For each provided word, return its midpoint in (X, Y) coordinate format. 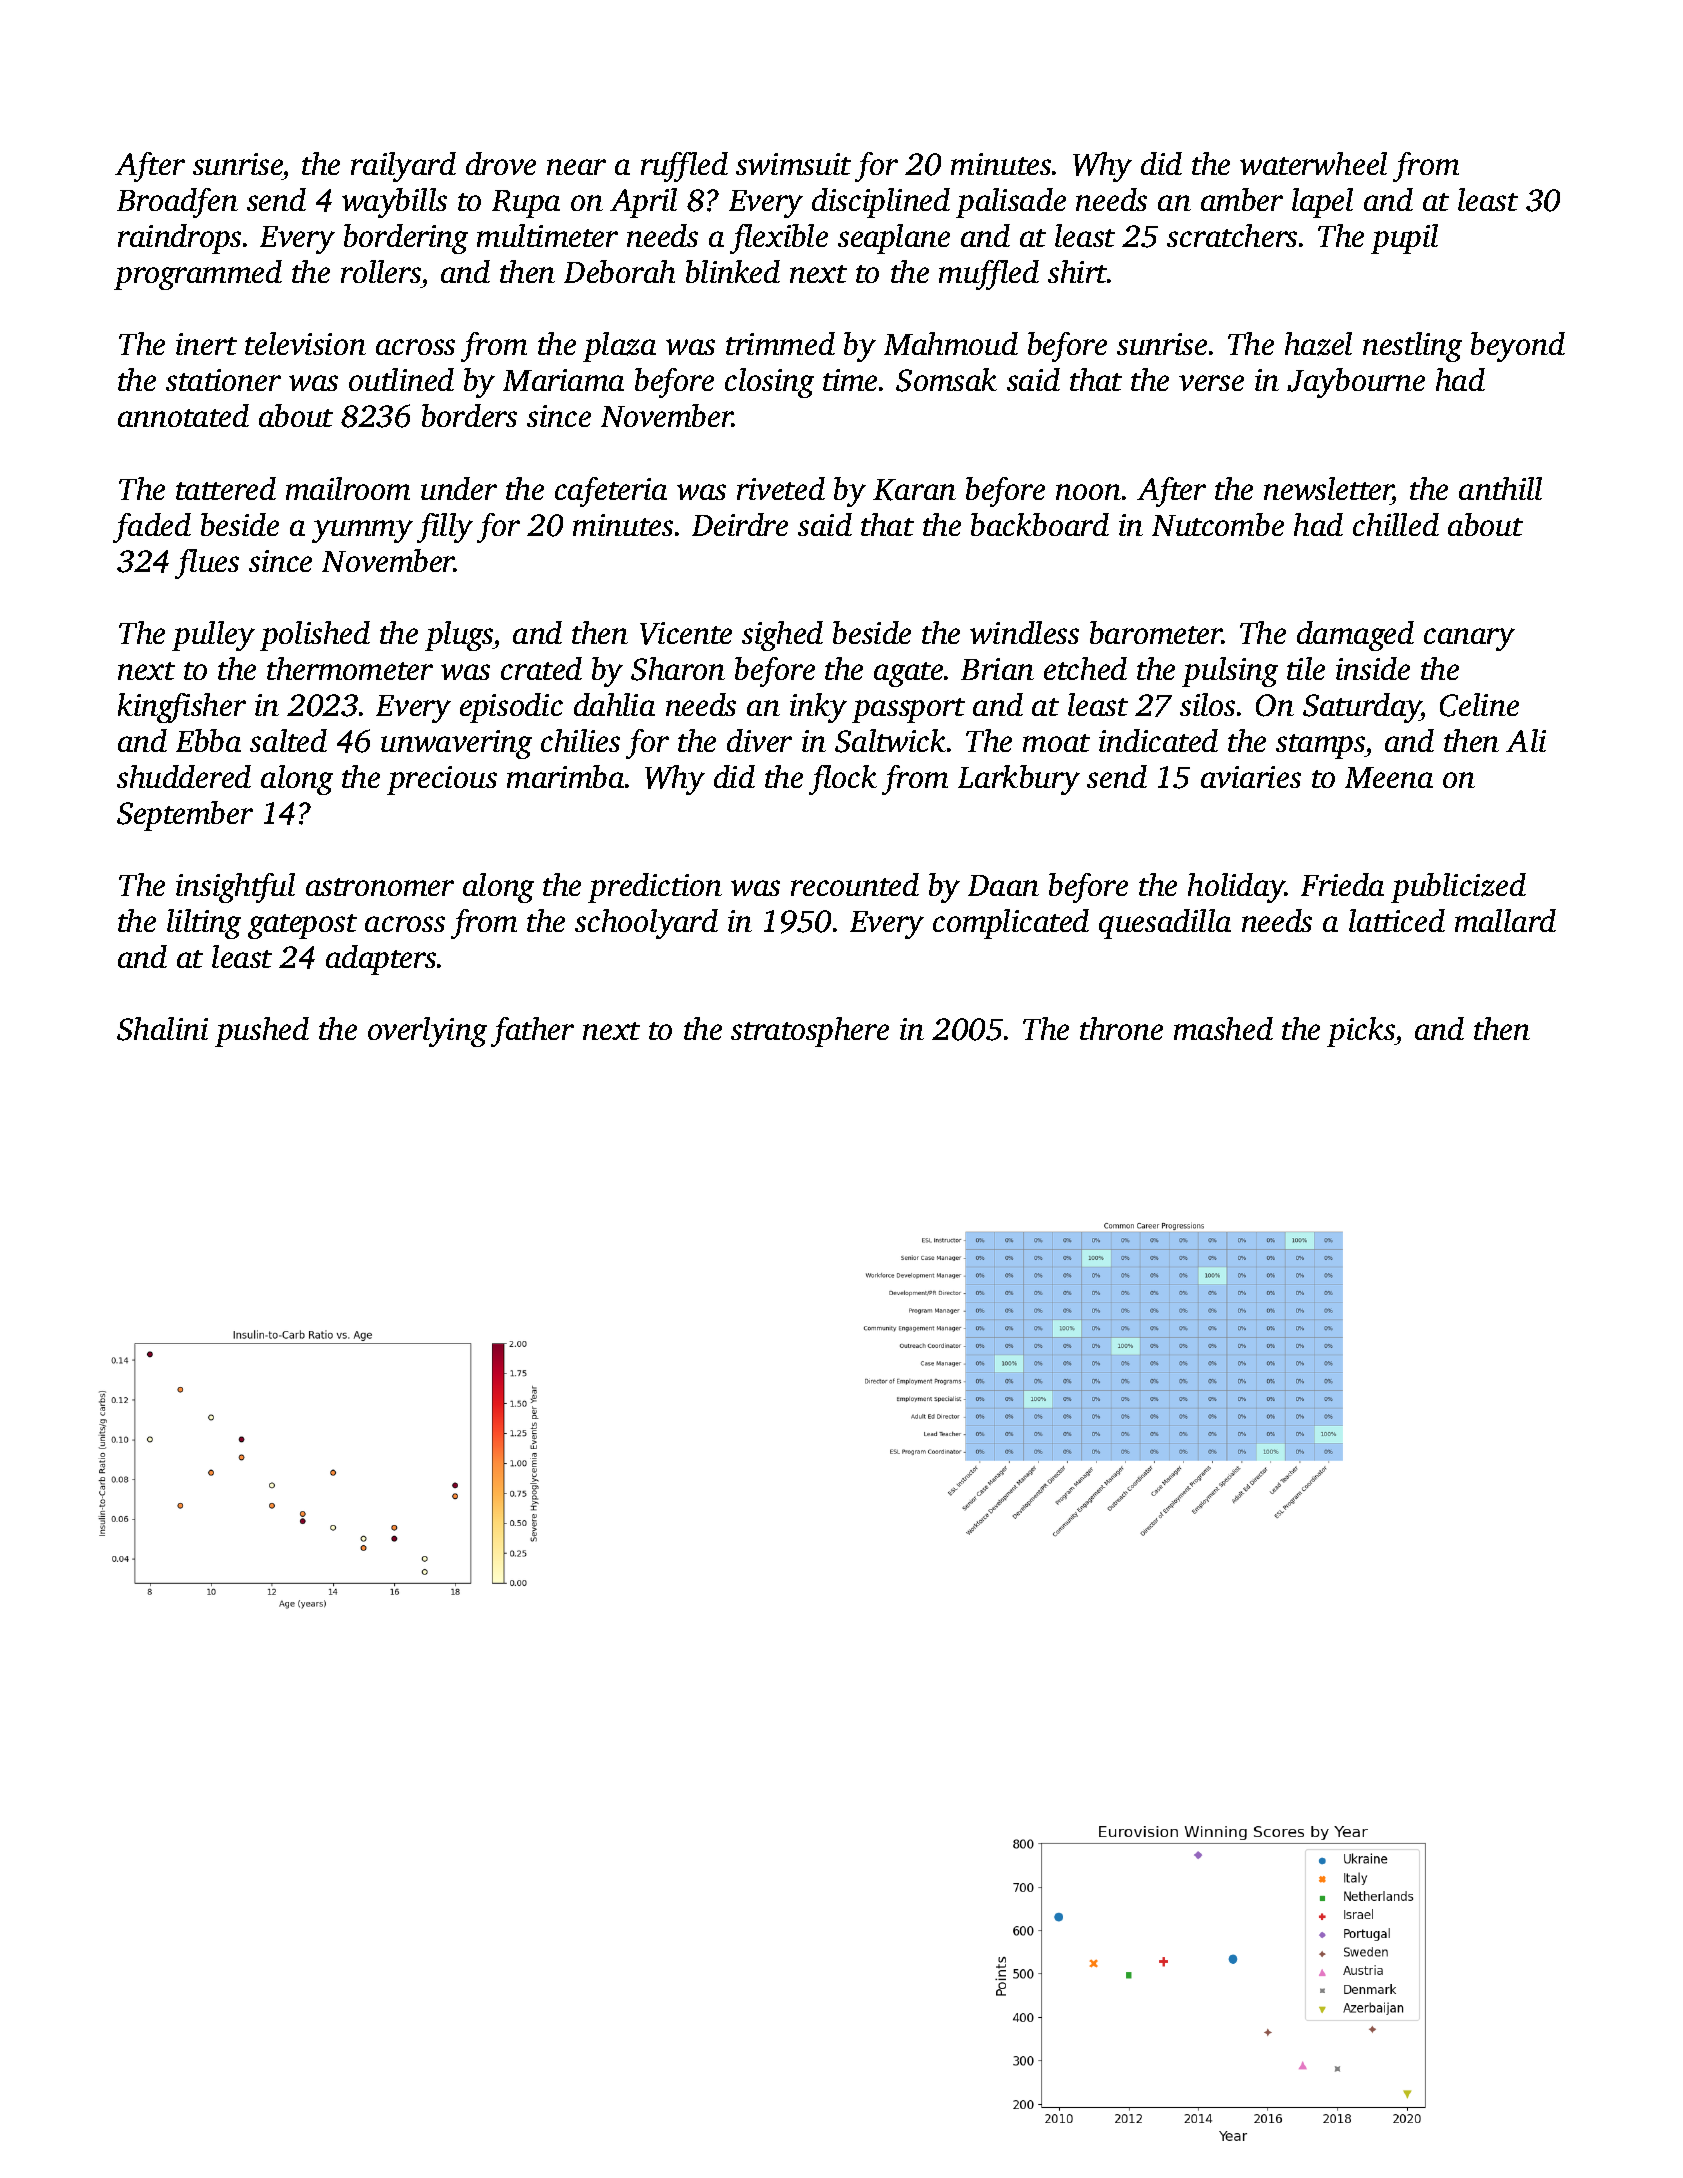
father (532, 1032)
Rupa (526, 204)
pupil (1404, 239)
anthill (1500, 488)
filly (445, 528)
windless (1024, 632)
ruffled (684, 167)
